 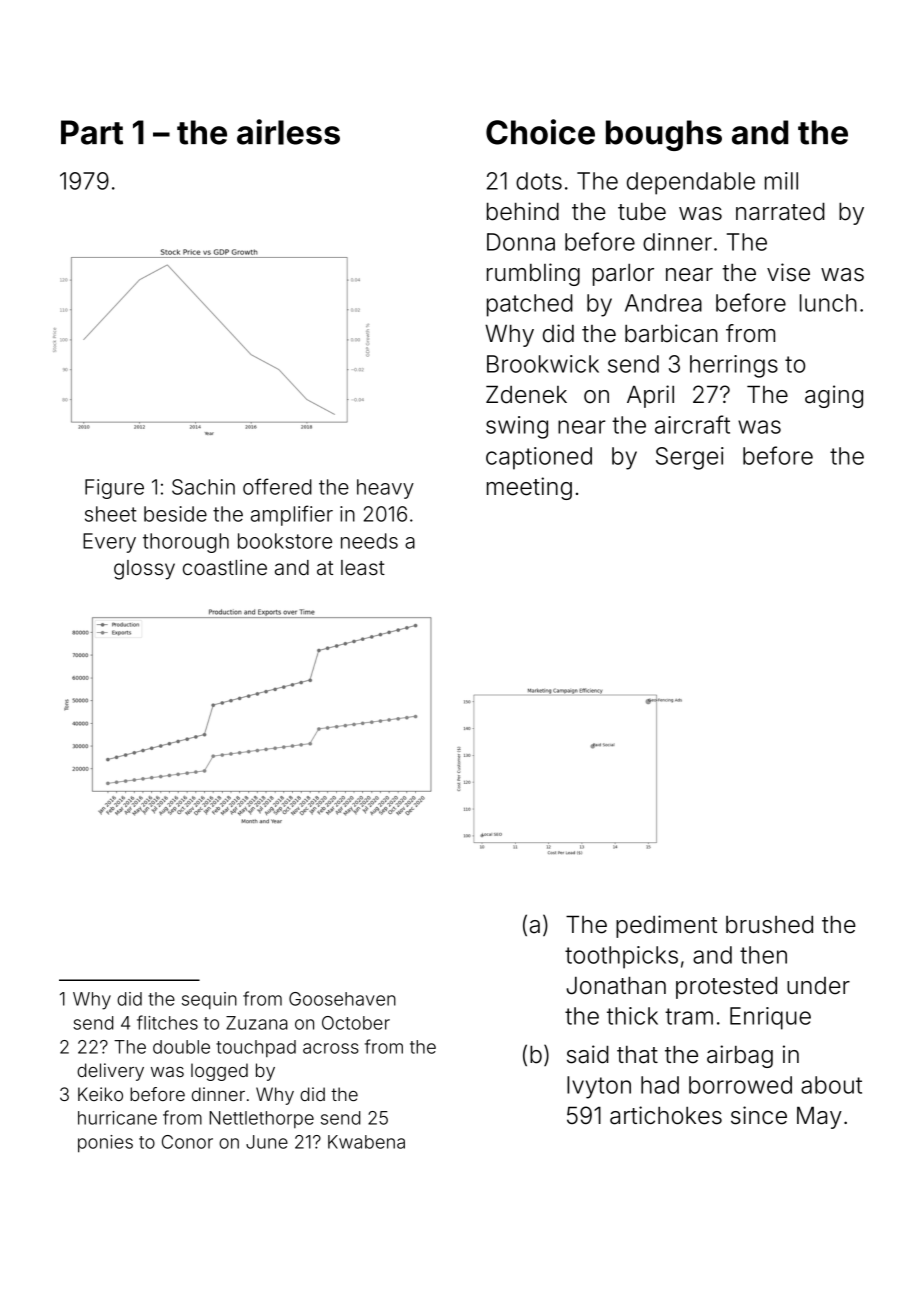 I want to click on boughs, so click(x=664, y=135).
